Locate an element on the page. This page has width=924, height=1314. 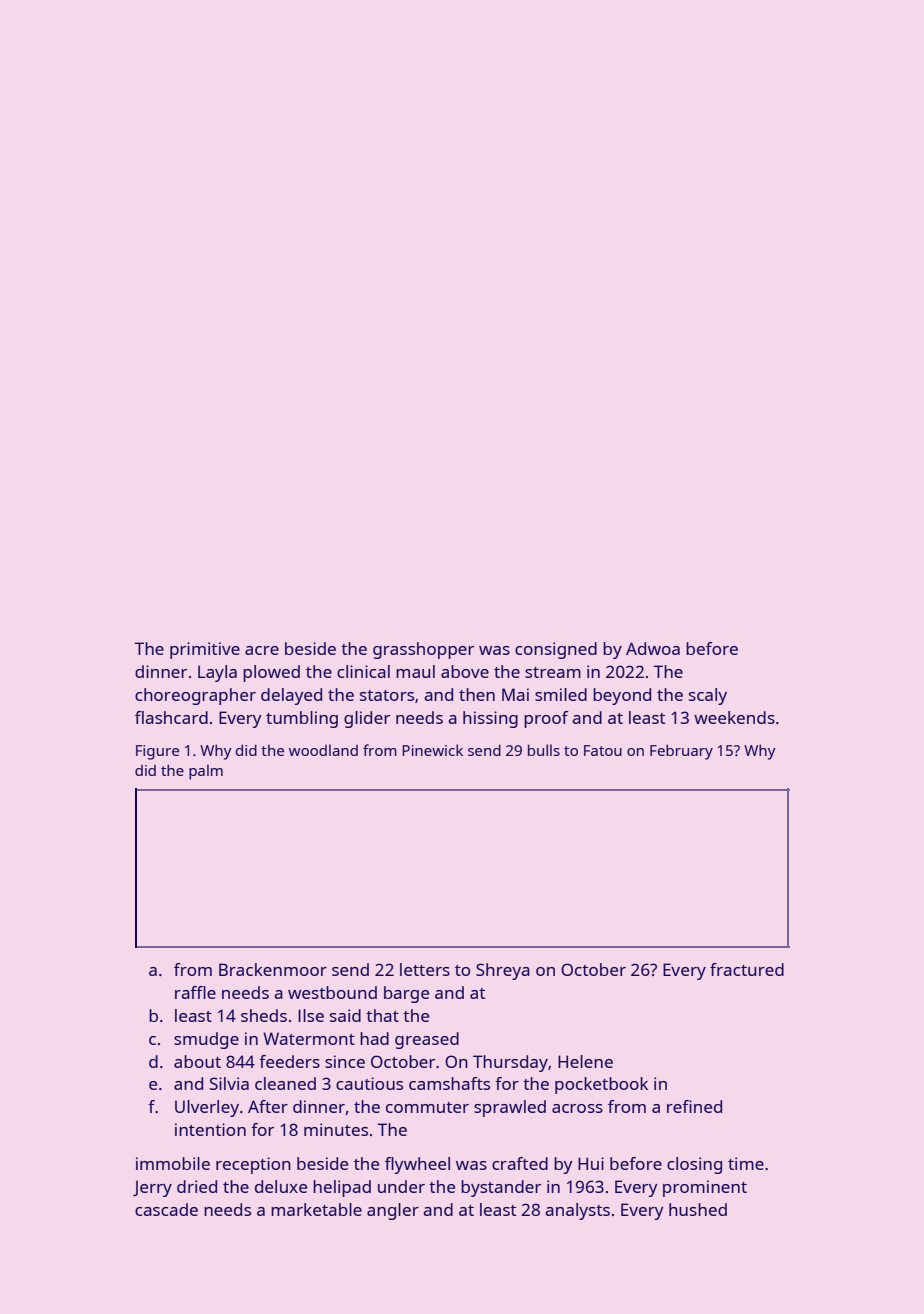
fractured is located at coordinates (747, 969).
